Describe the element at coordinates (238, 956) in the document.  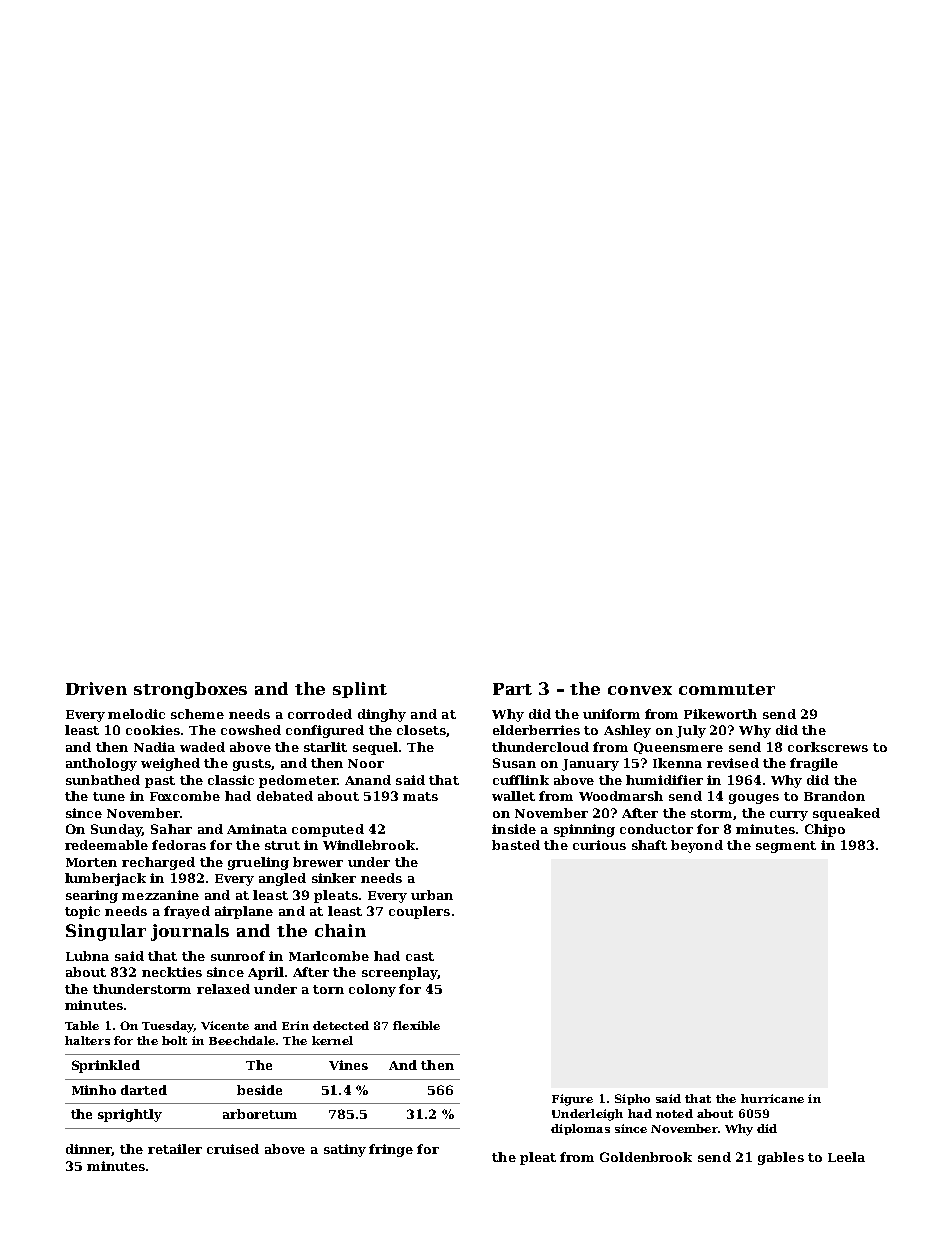
I see `sunroof` at that location.
